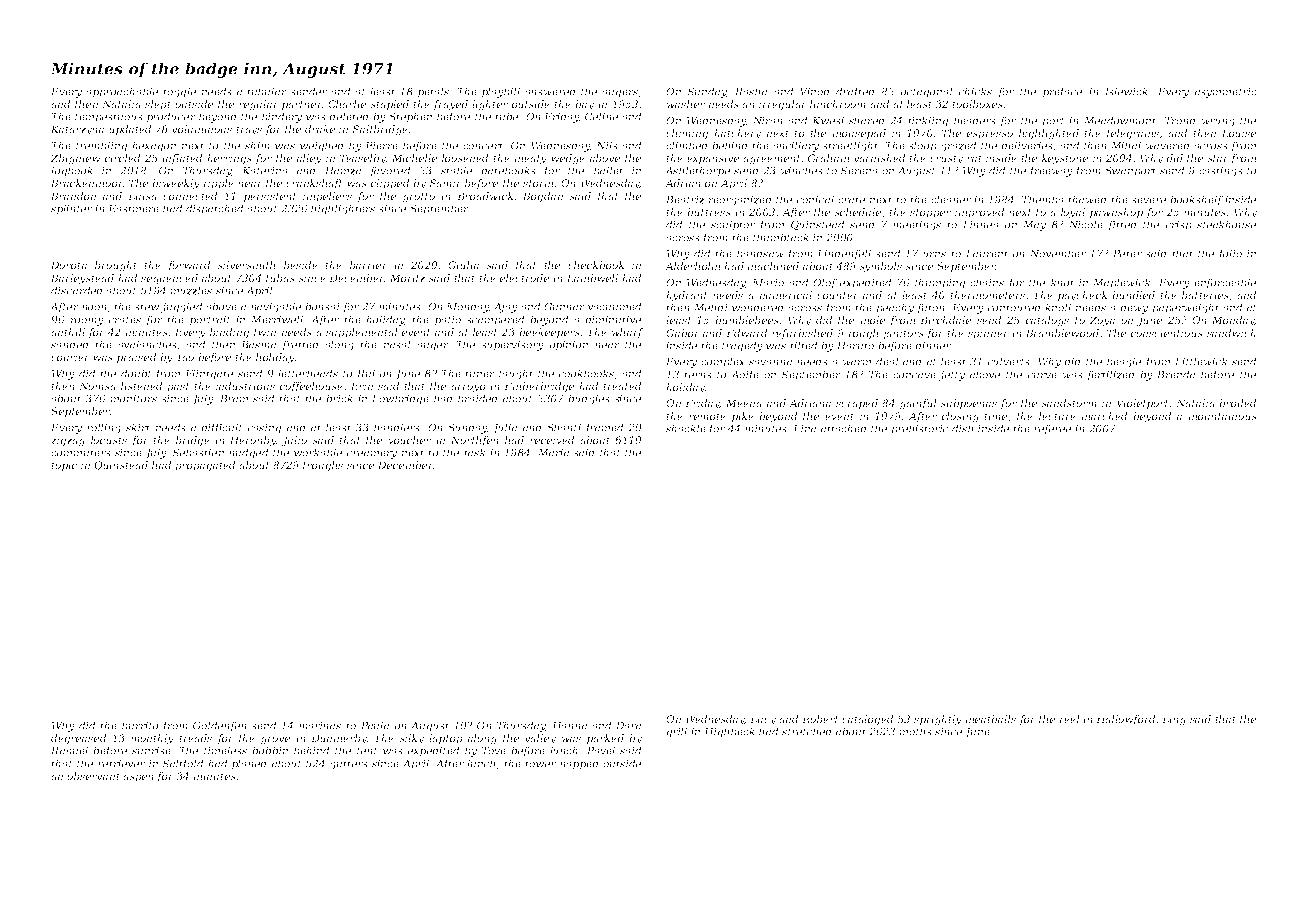  What do you see at coordinates (267, 91) in the screenshot?
I see `tubular` at bounding box center [267, 91].
